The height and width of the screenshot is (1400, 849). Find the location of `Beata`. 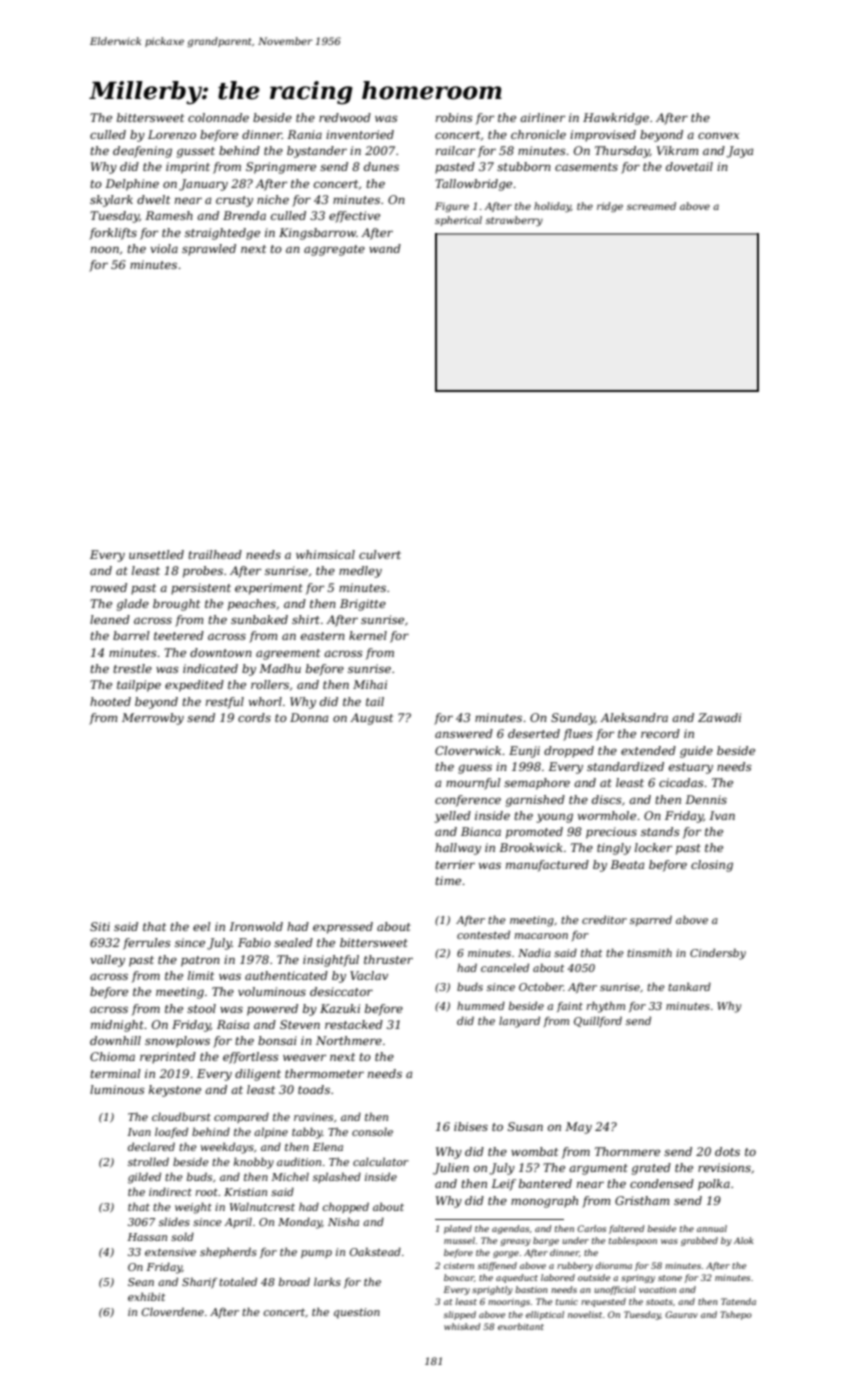

Beata is located at coordinates (627, 864).
